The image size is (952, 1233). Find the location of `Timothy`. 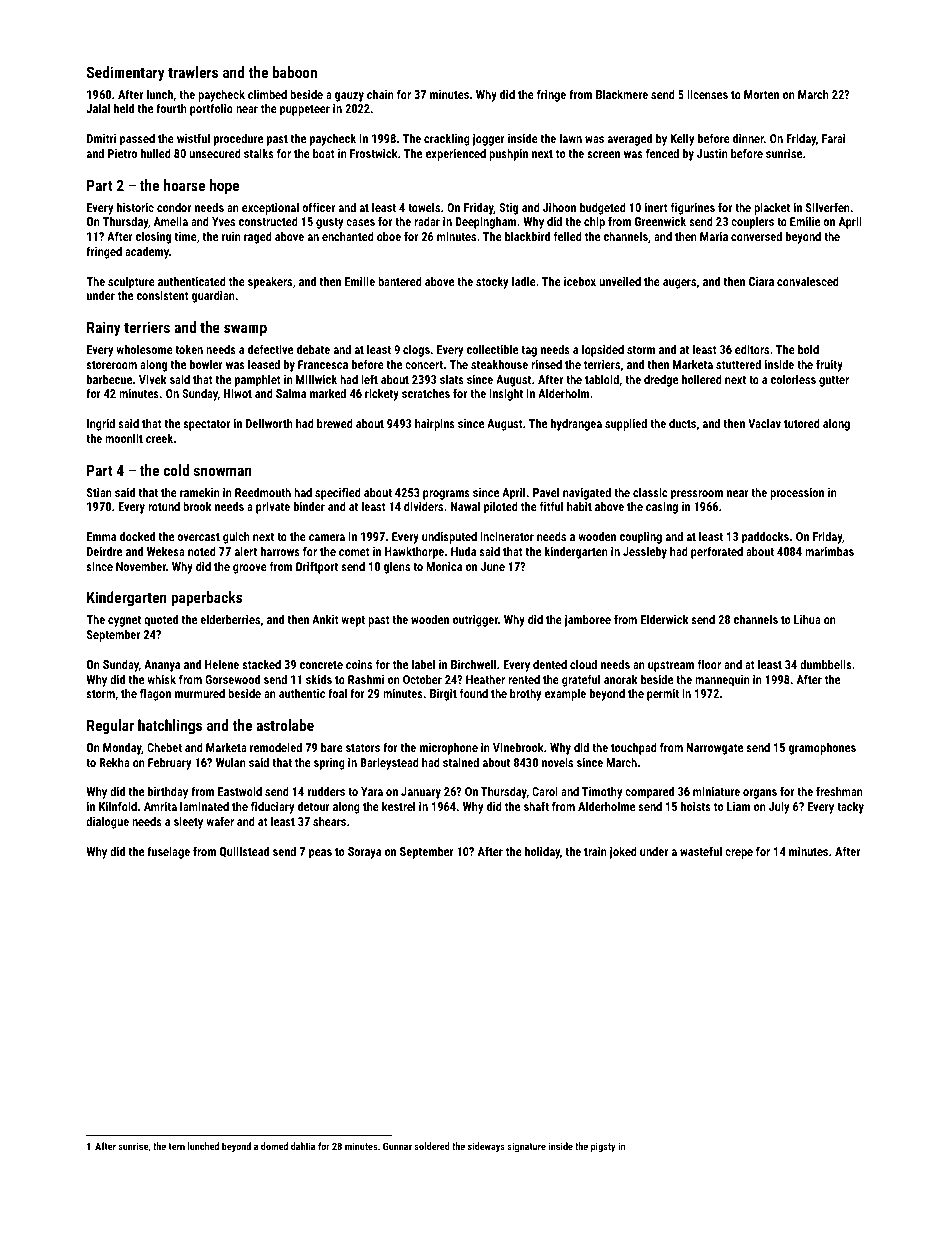

Timothy is located at coordinates (602, 792).
